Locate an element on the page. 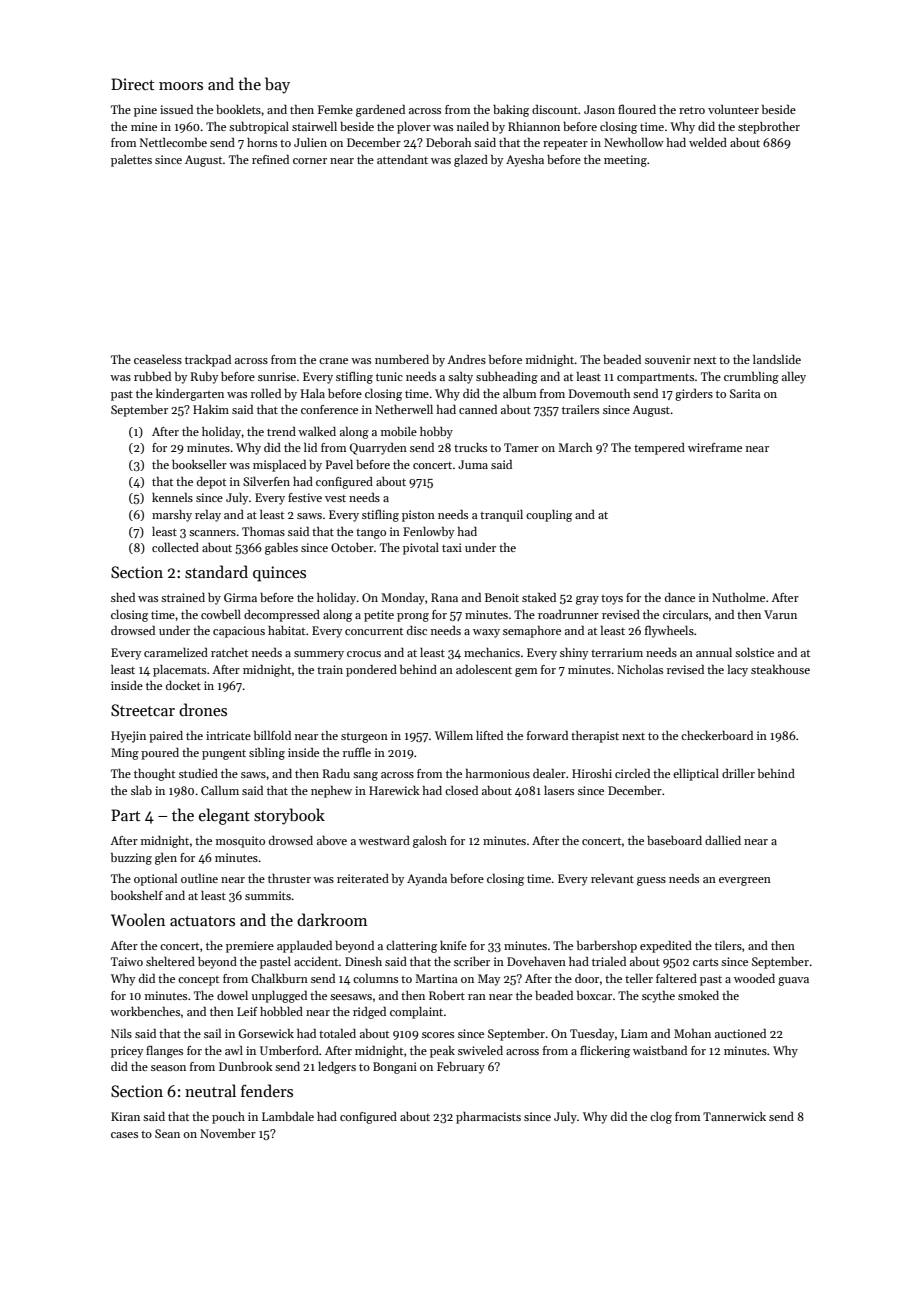 The height and width of the document is (1308, 924). souvenir is located at coordinates (668, 359).
